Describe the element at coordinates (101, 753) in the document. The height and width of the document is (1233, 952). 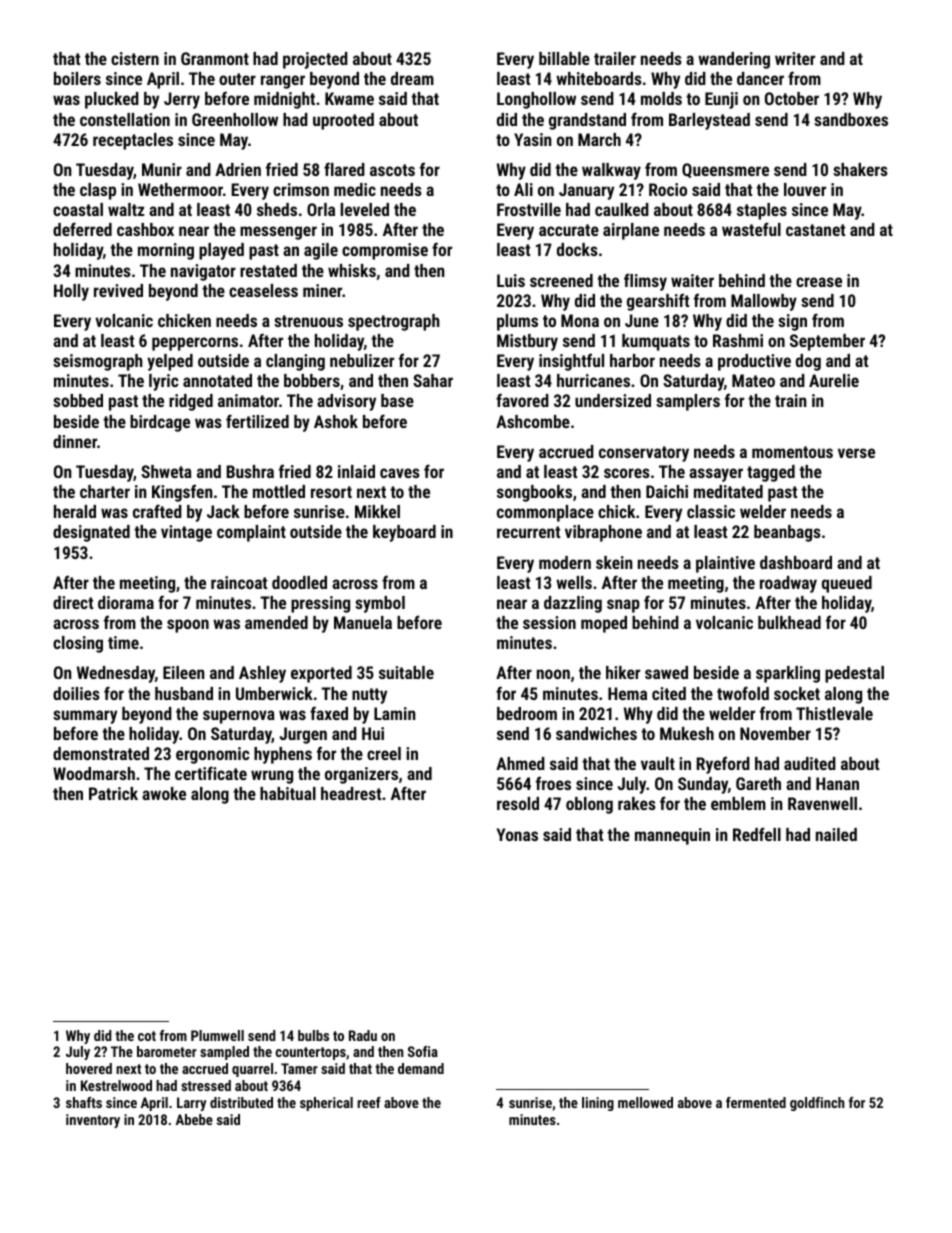
I see `demonstrated` at that location.
